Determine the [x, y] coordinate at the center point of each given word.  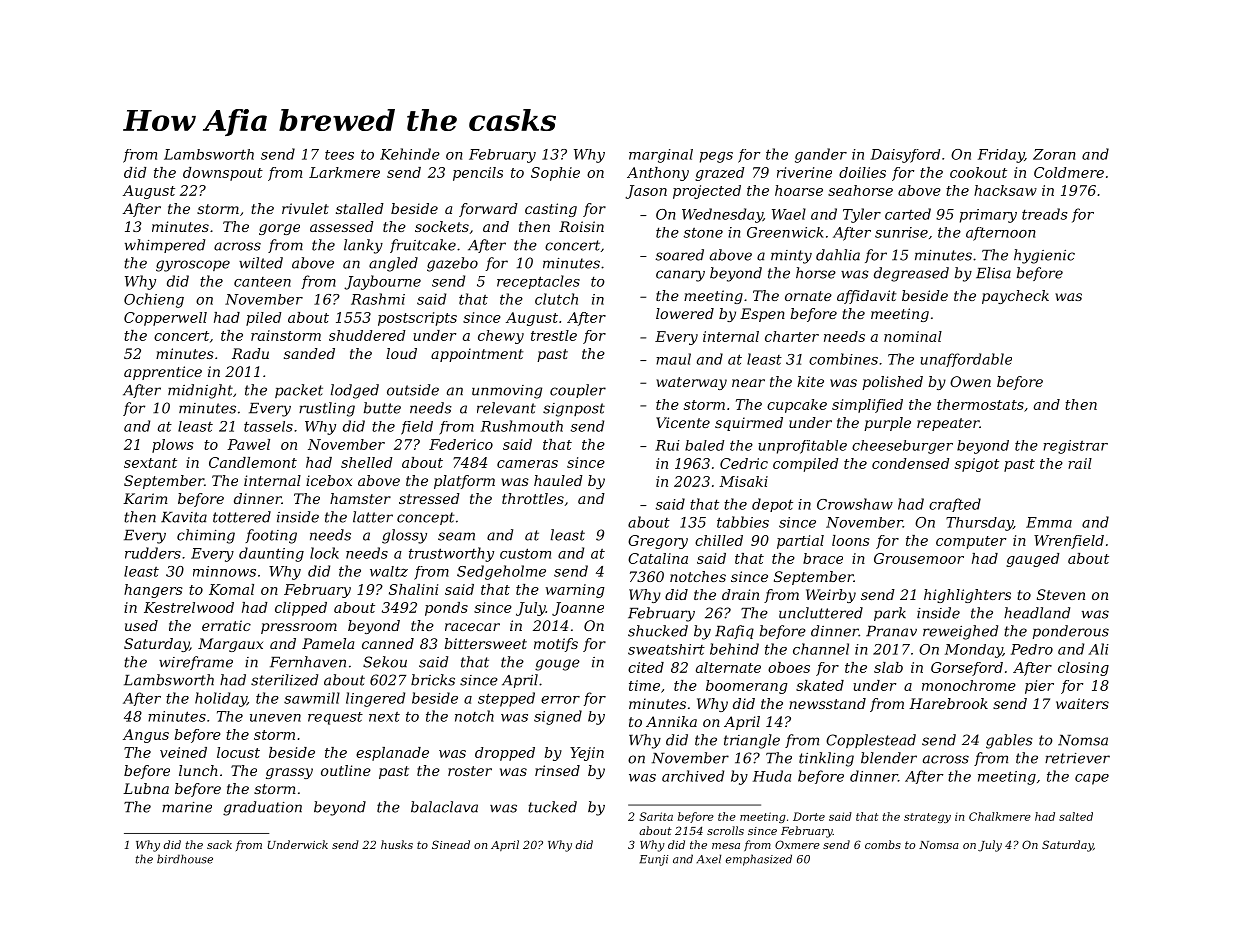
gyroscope [193, 266]
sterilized [284, 680]
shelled [367, 462]
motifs [556, 645]
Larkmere [344, 172]
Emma [1049, 522]
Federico [461, 444]
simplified [867, 406]
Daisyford [905, 156]
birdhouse [185, 859]
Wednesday [722, 215]
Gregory [658, 542]
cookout [978, 172]
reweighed [960, 632]
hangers [153, 591]
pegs [716, 157]
